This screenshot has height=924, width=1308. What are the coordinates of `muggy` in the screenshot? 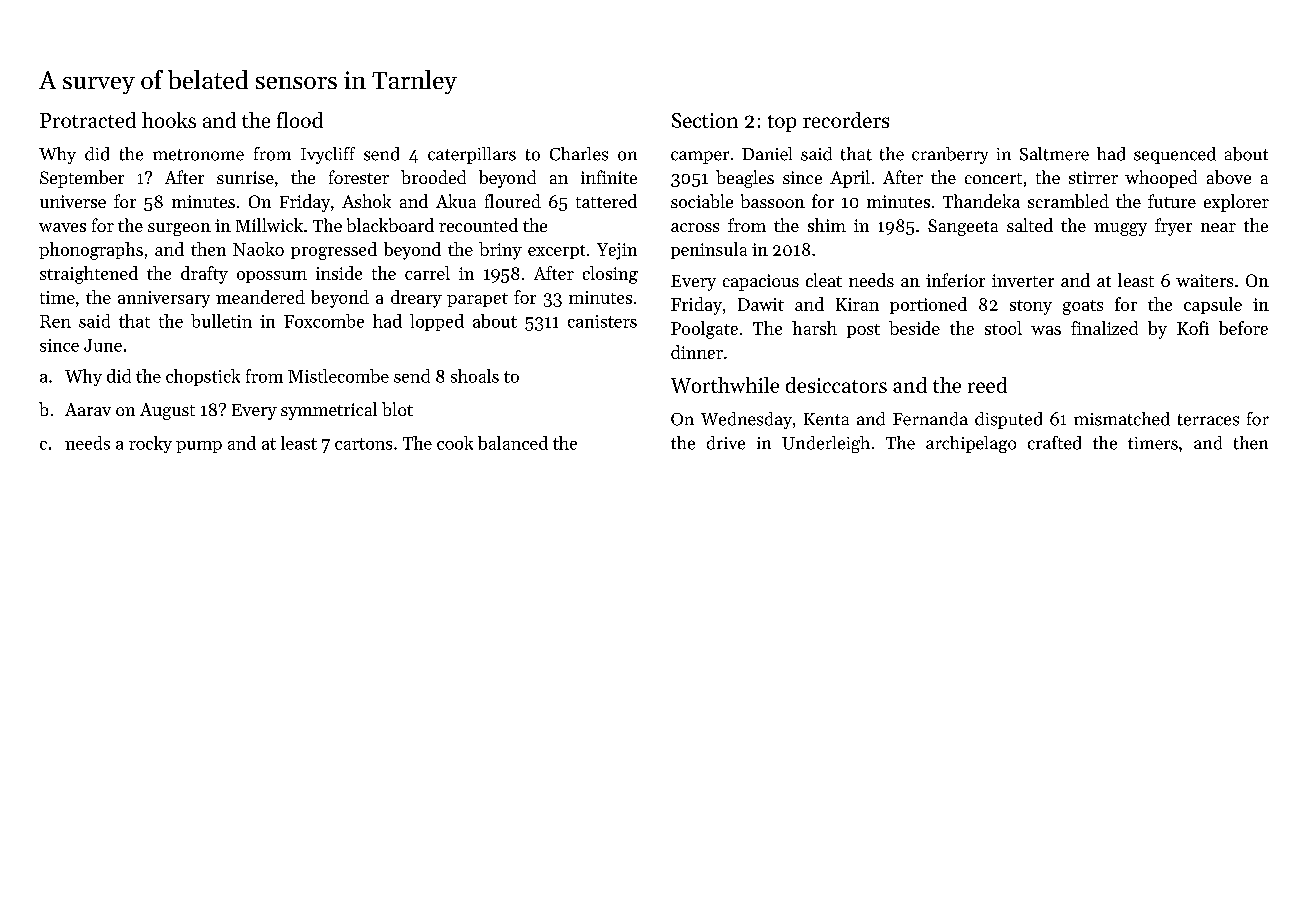 It's located at (1120, 229).
